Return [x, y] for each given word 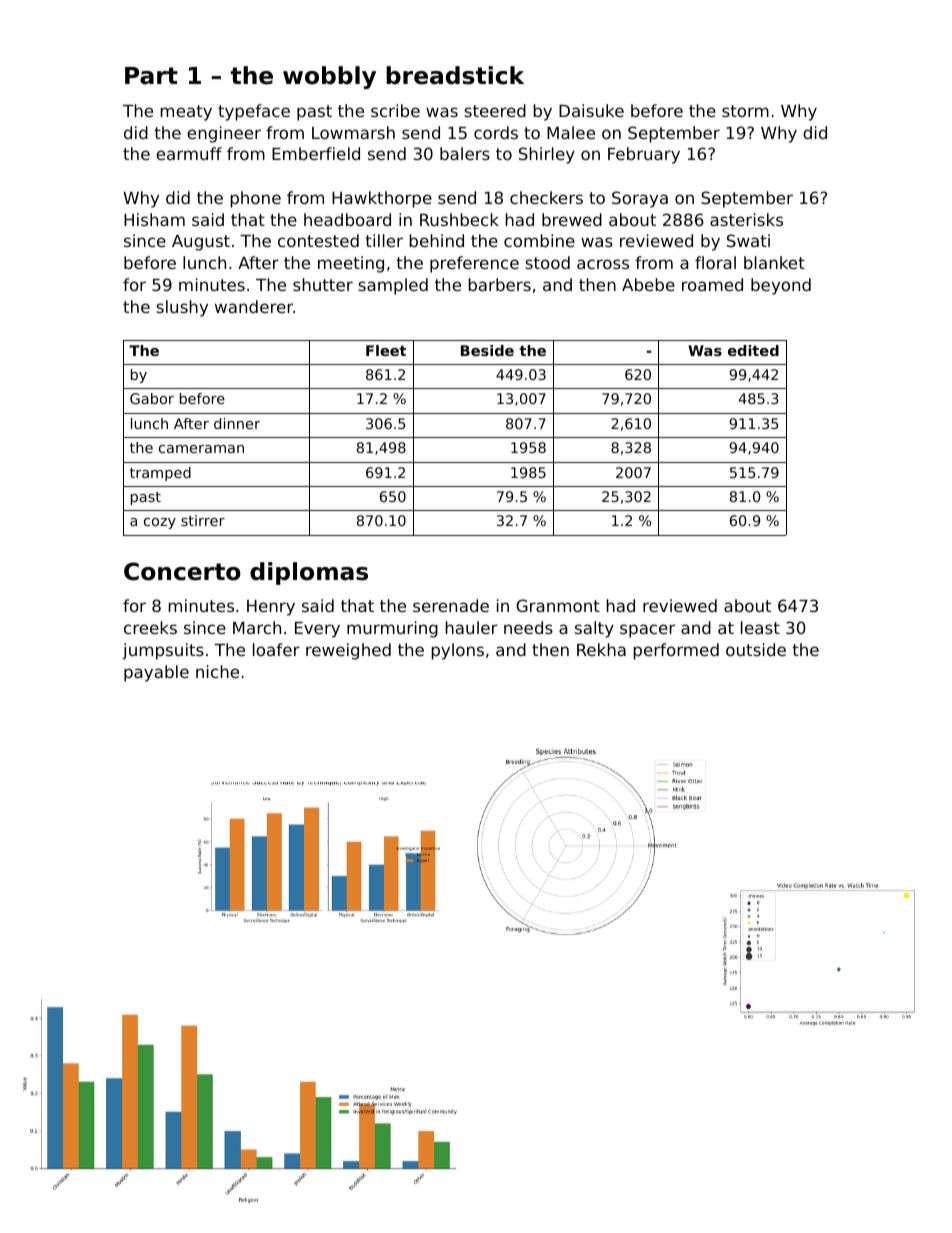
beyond [781, 286]
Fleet [386, 350]
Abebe [648, 284]
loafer [276, 649]
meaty [186, 113]
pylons [458, 651]
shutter [323, 284]
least [760, 627]
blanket [774, 262]
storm [745, 111]
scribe [395, 110]
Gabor [152, 398]
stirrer [203, 520]
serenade [451, 605]
